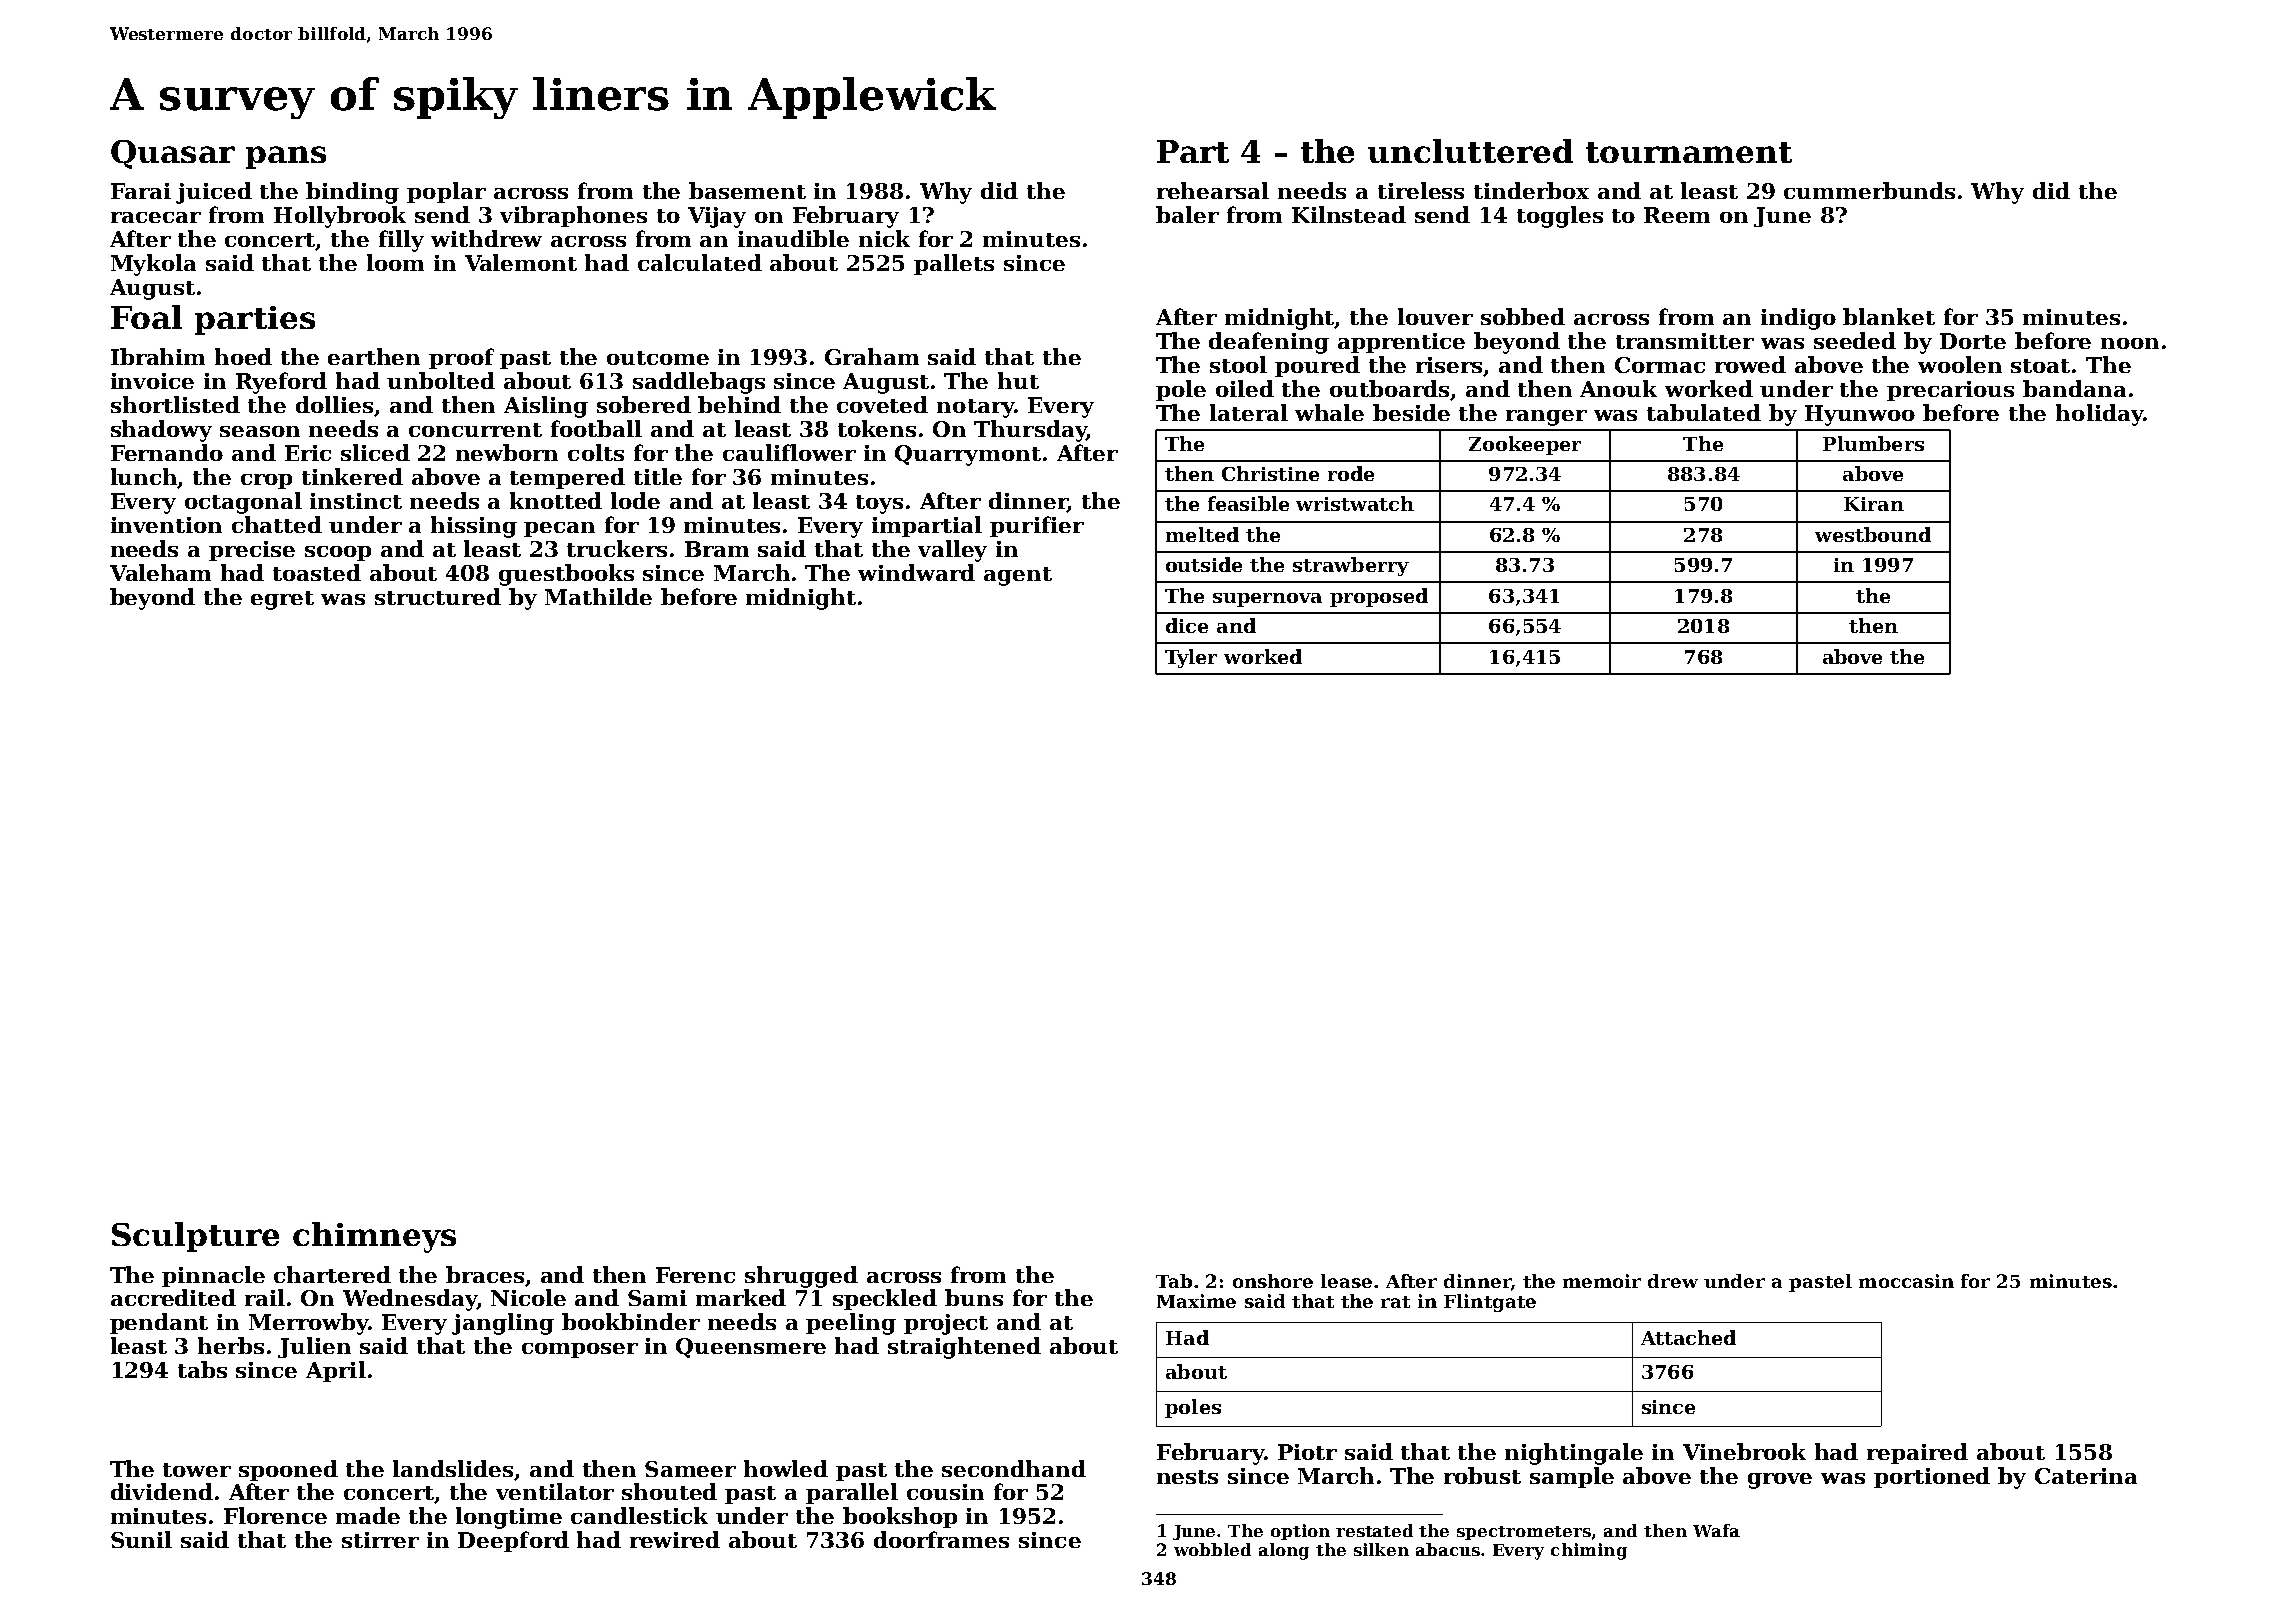 This page has width=2282, height=1614. Describe the element at coordinates (1191, 658) in the page. I see `Tyler` at that location.
